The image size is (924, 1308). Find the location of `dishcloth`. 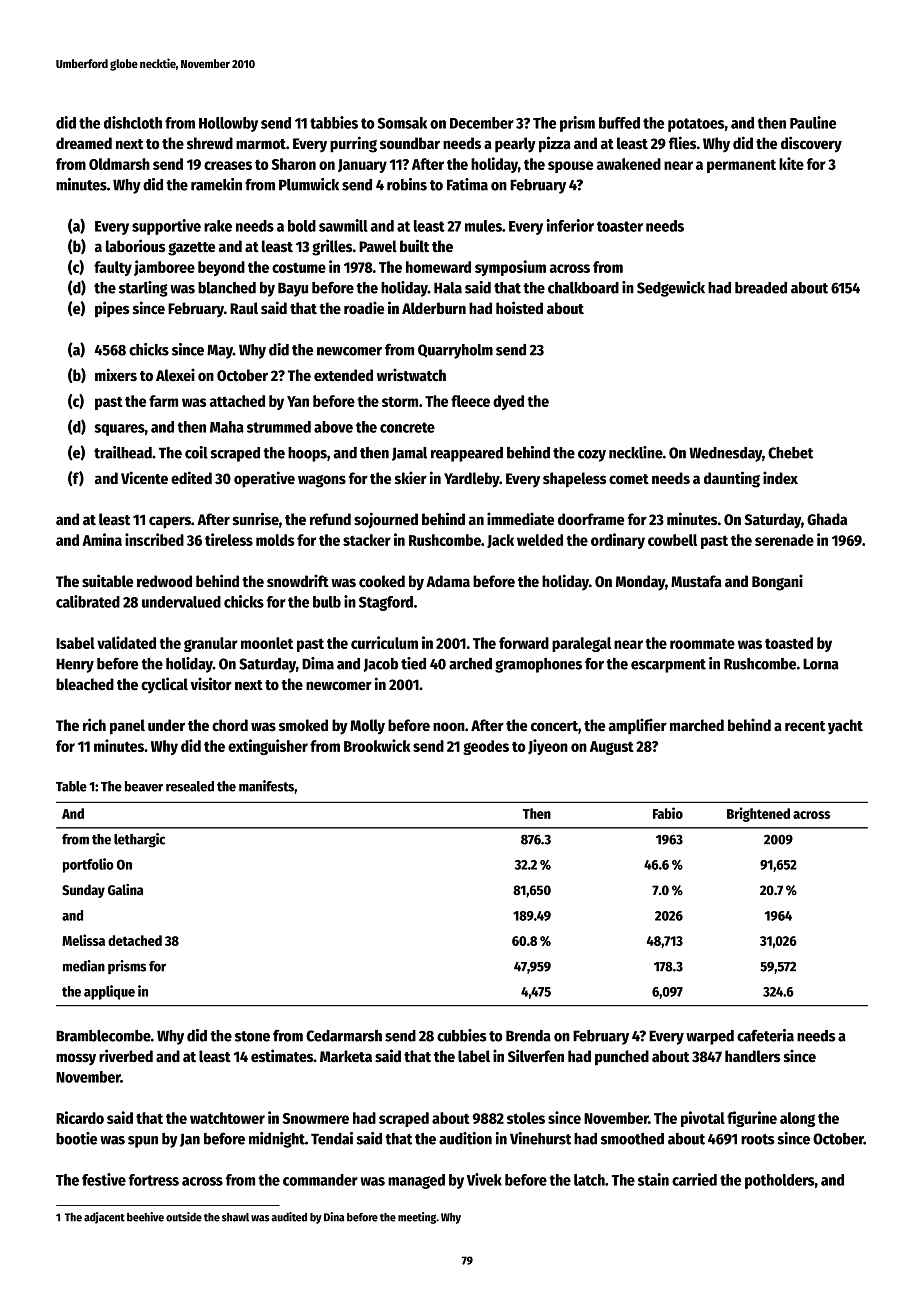

dishcloth is located at coordinates (133, 122).
